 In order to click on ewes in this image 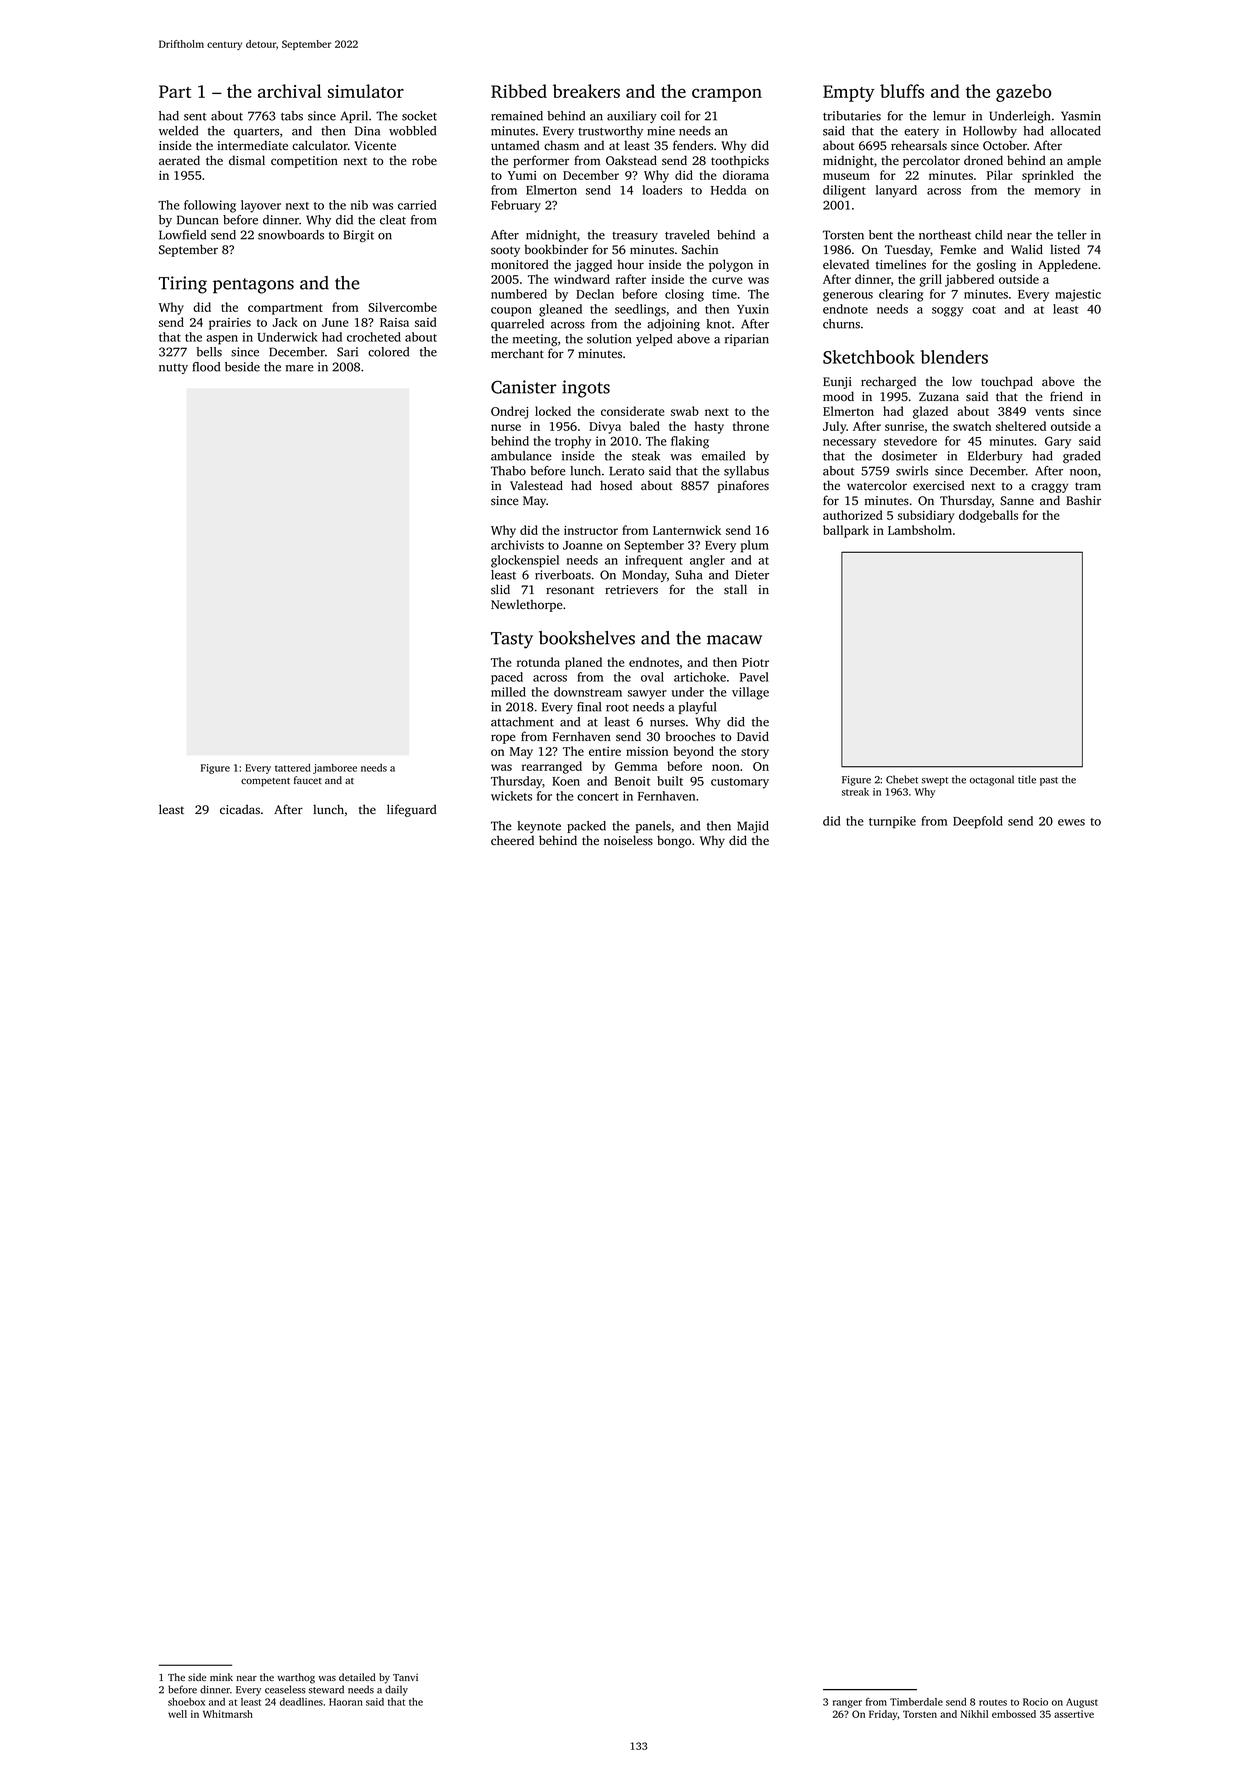, I will do `click(1071, 822)`.
